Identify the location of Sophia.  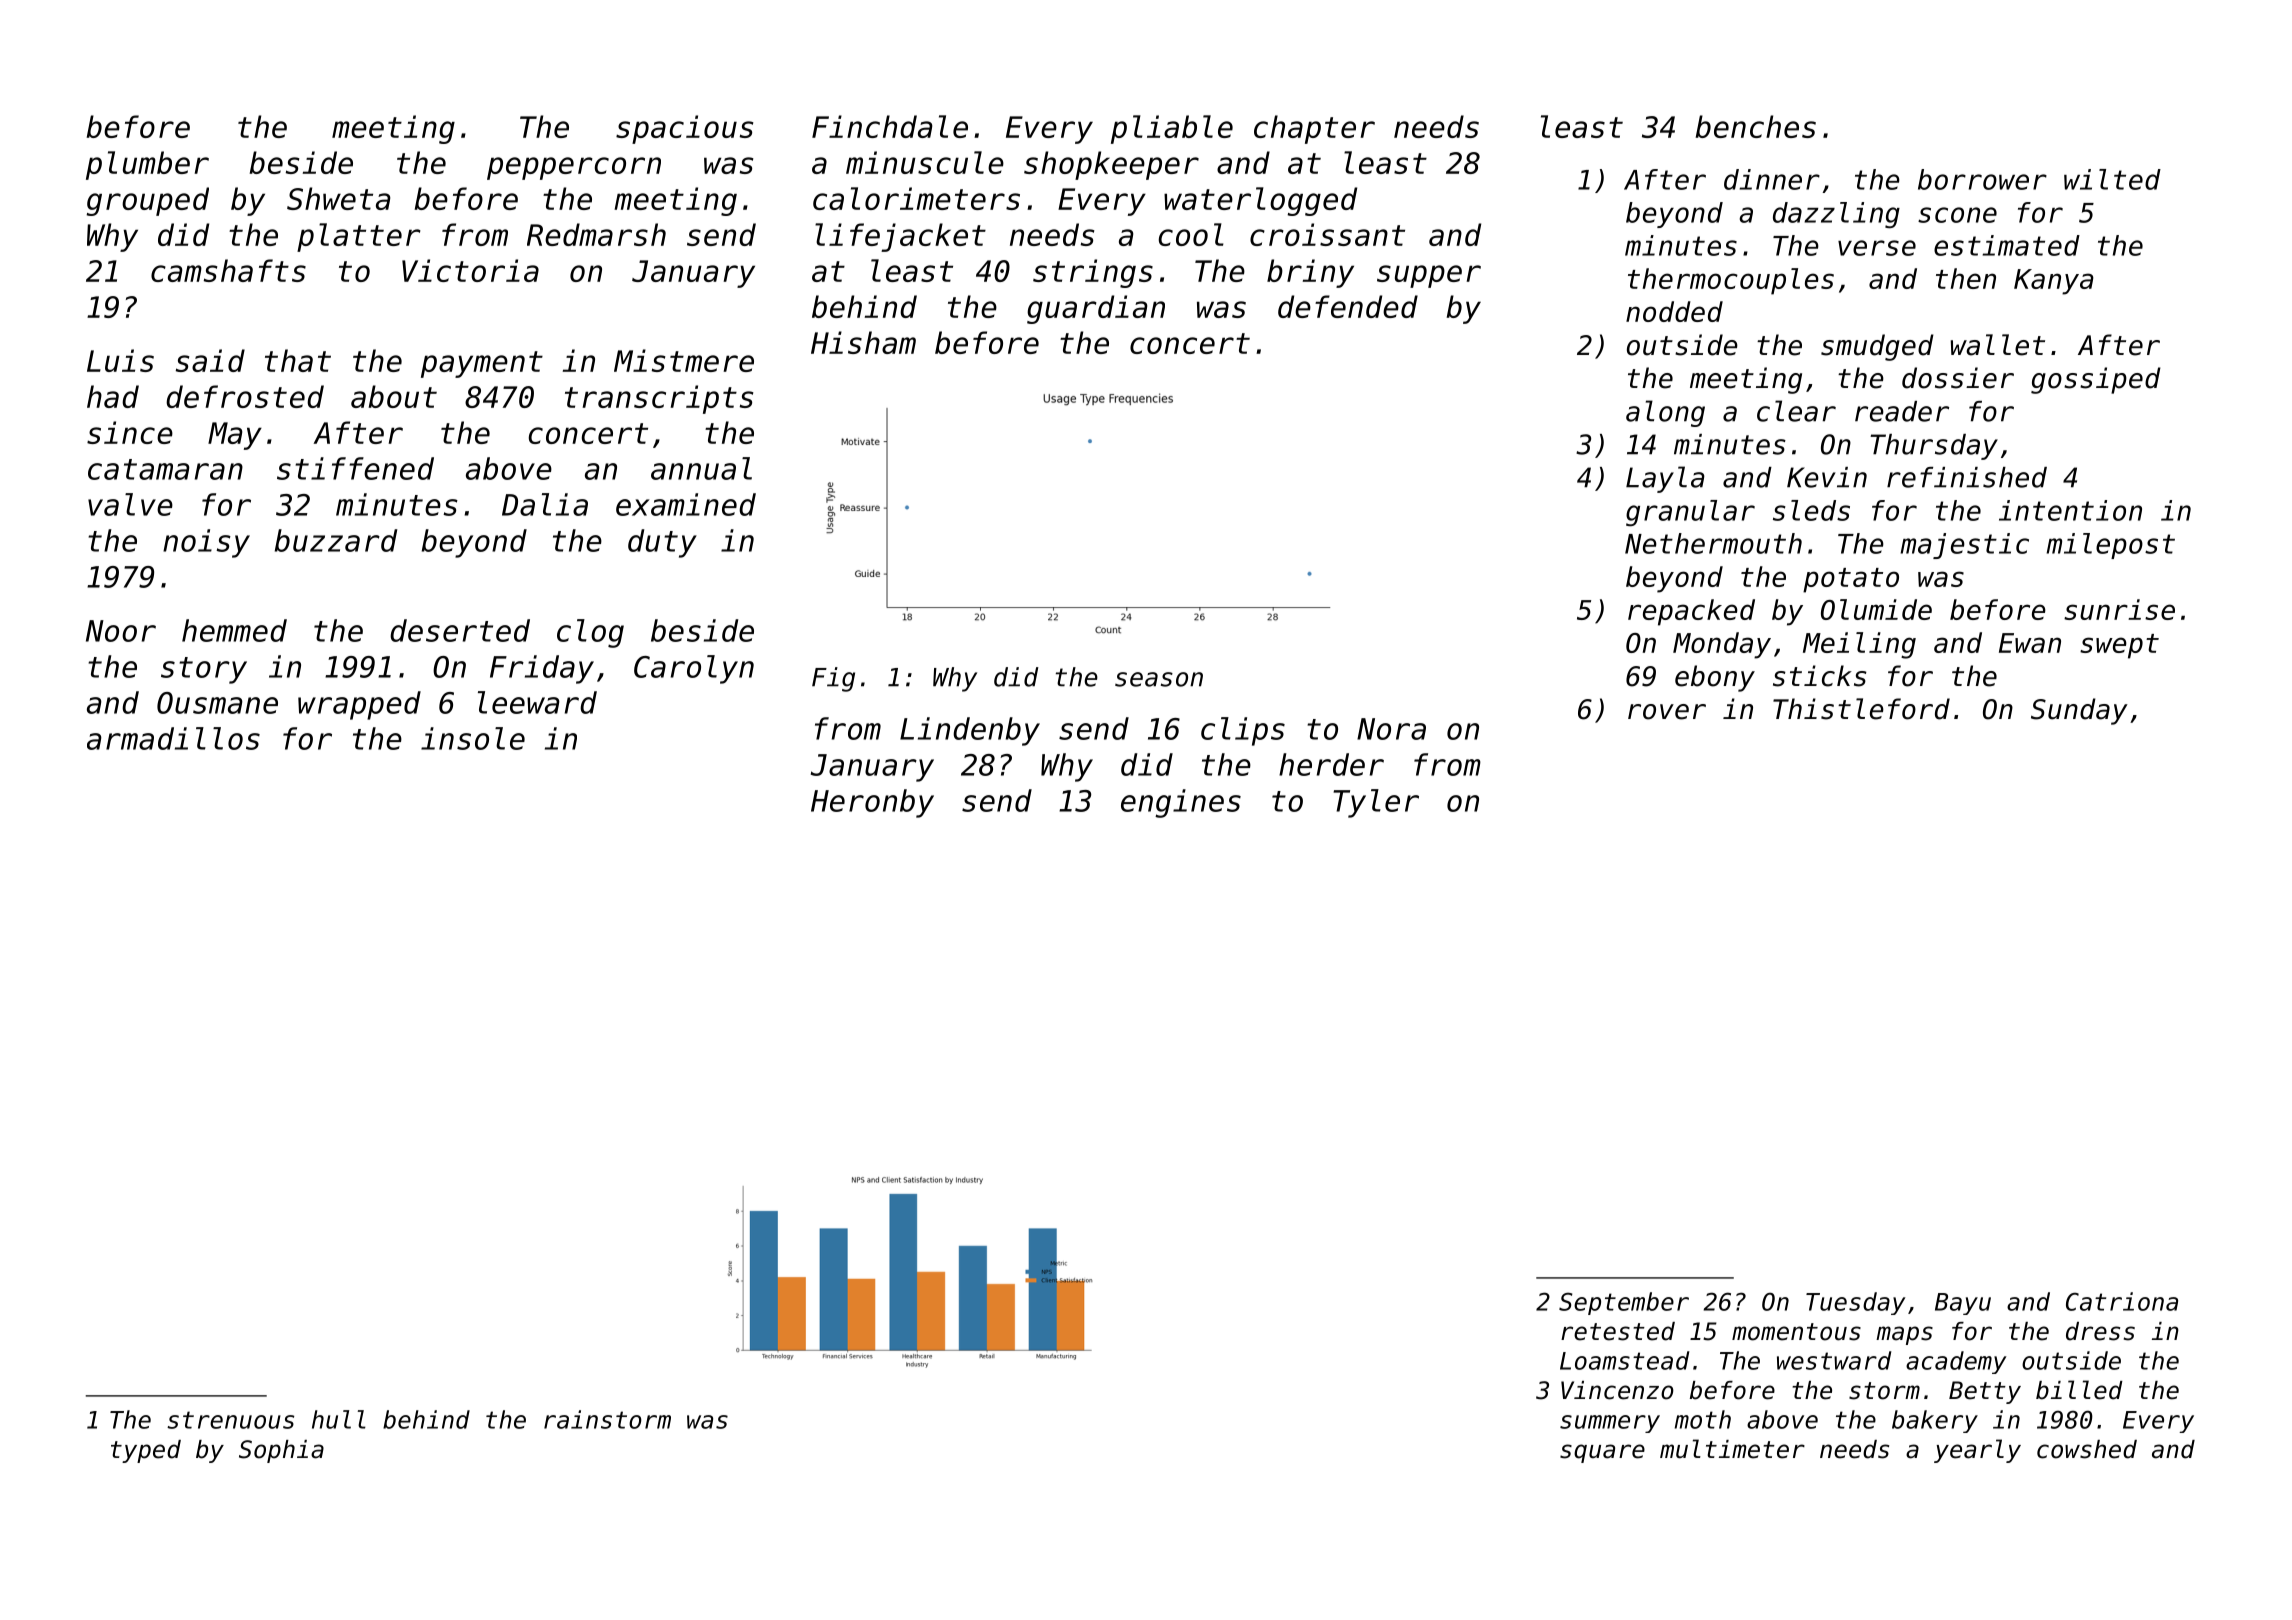
(281, 1451).
